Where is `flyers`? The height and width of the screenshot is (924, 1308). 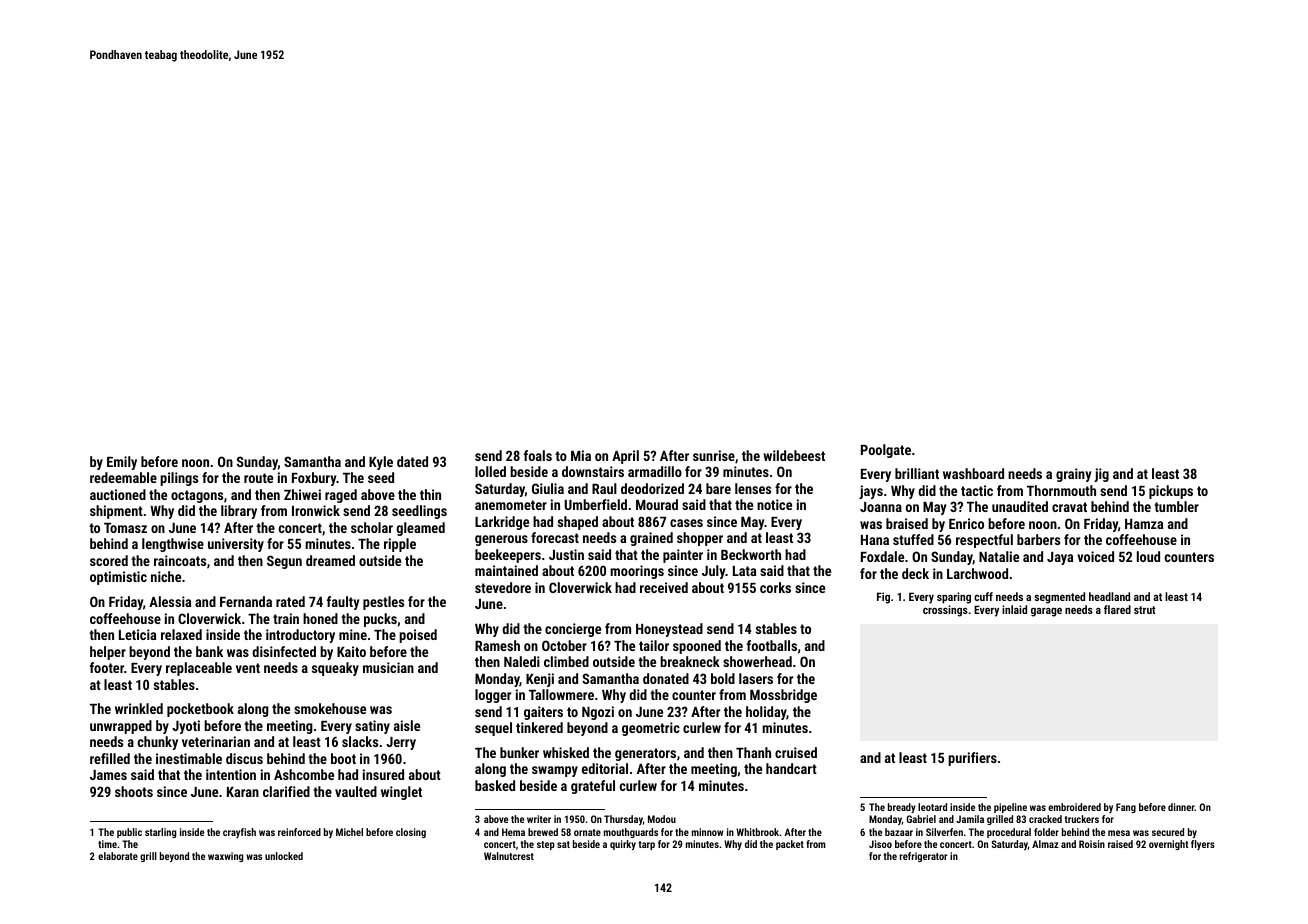
flyers is located at coordinates (1203, 845).
